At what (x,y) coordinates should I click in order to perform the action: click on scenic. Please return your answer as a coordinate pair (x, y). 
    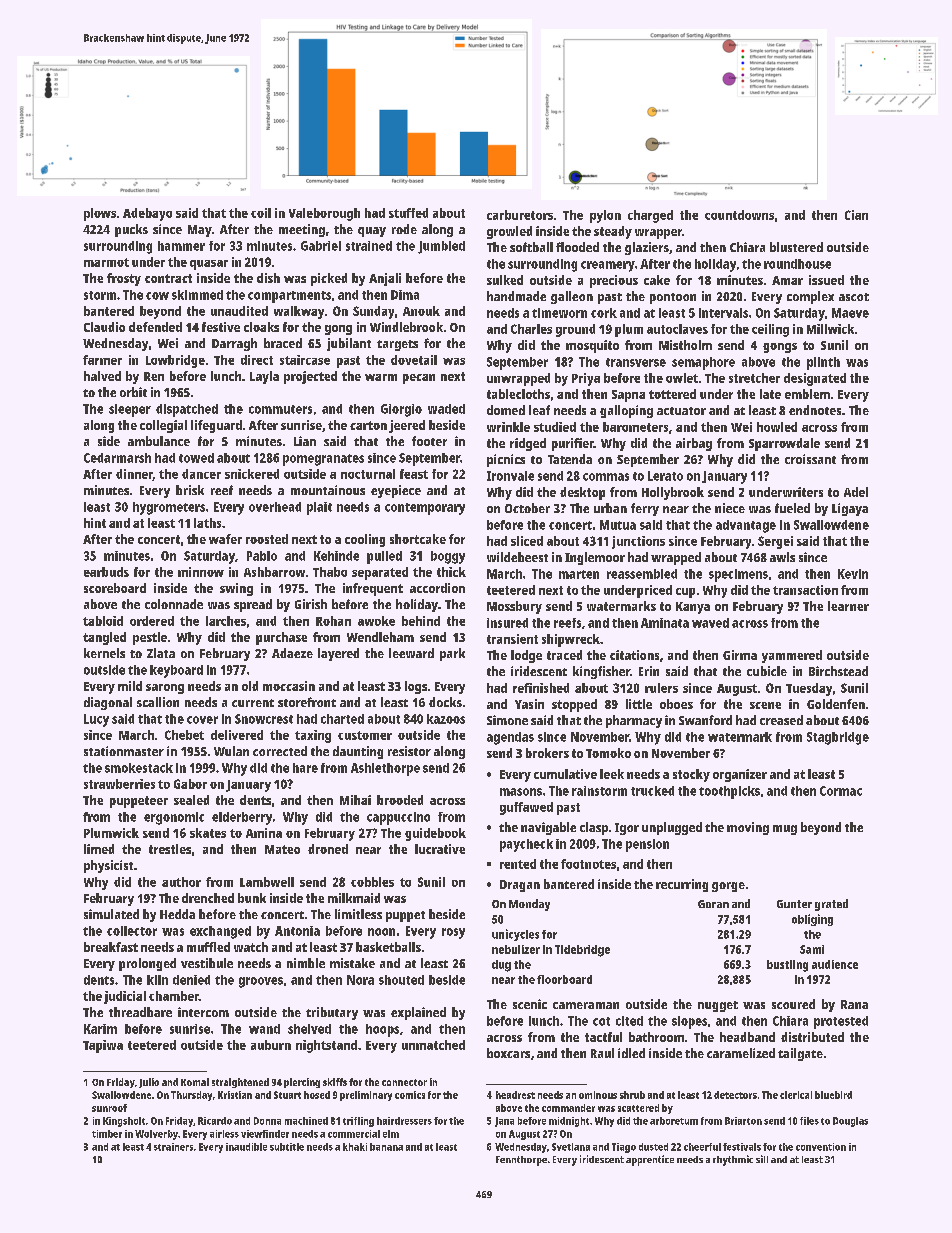
    Looking at the image, I should click on (530, 1004).
